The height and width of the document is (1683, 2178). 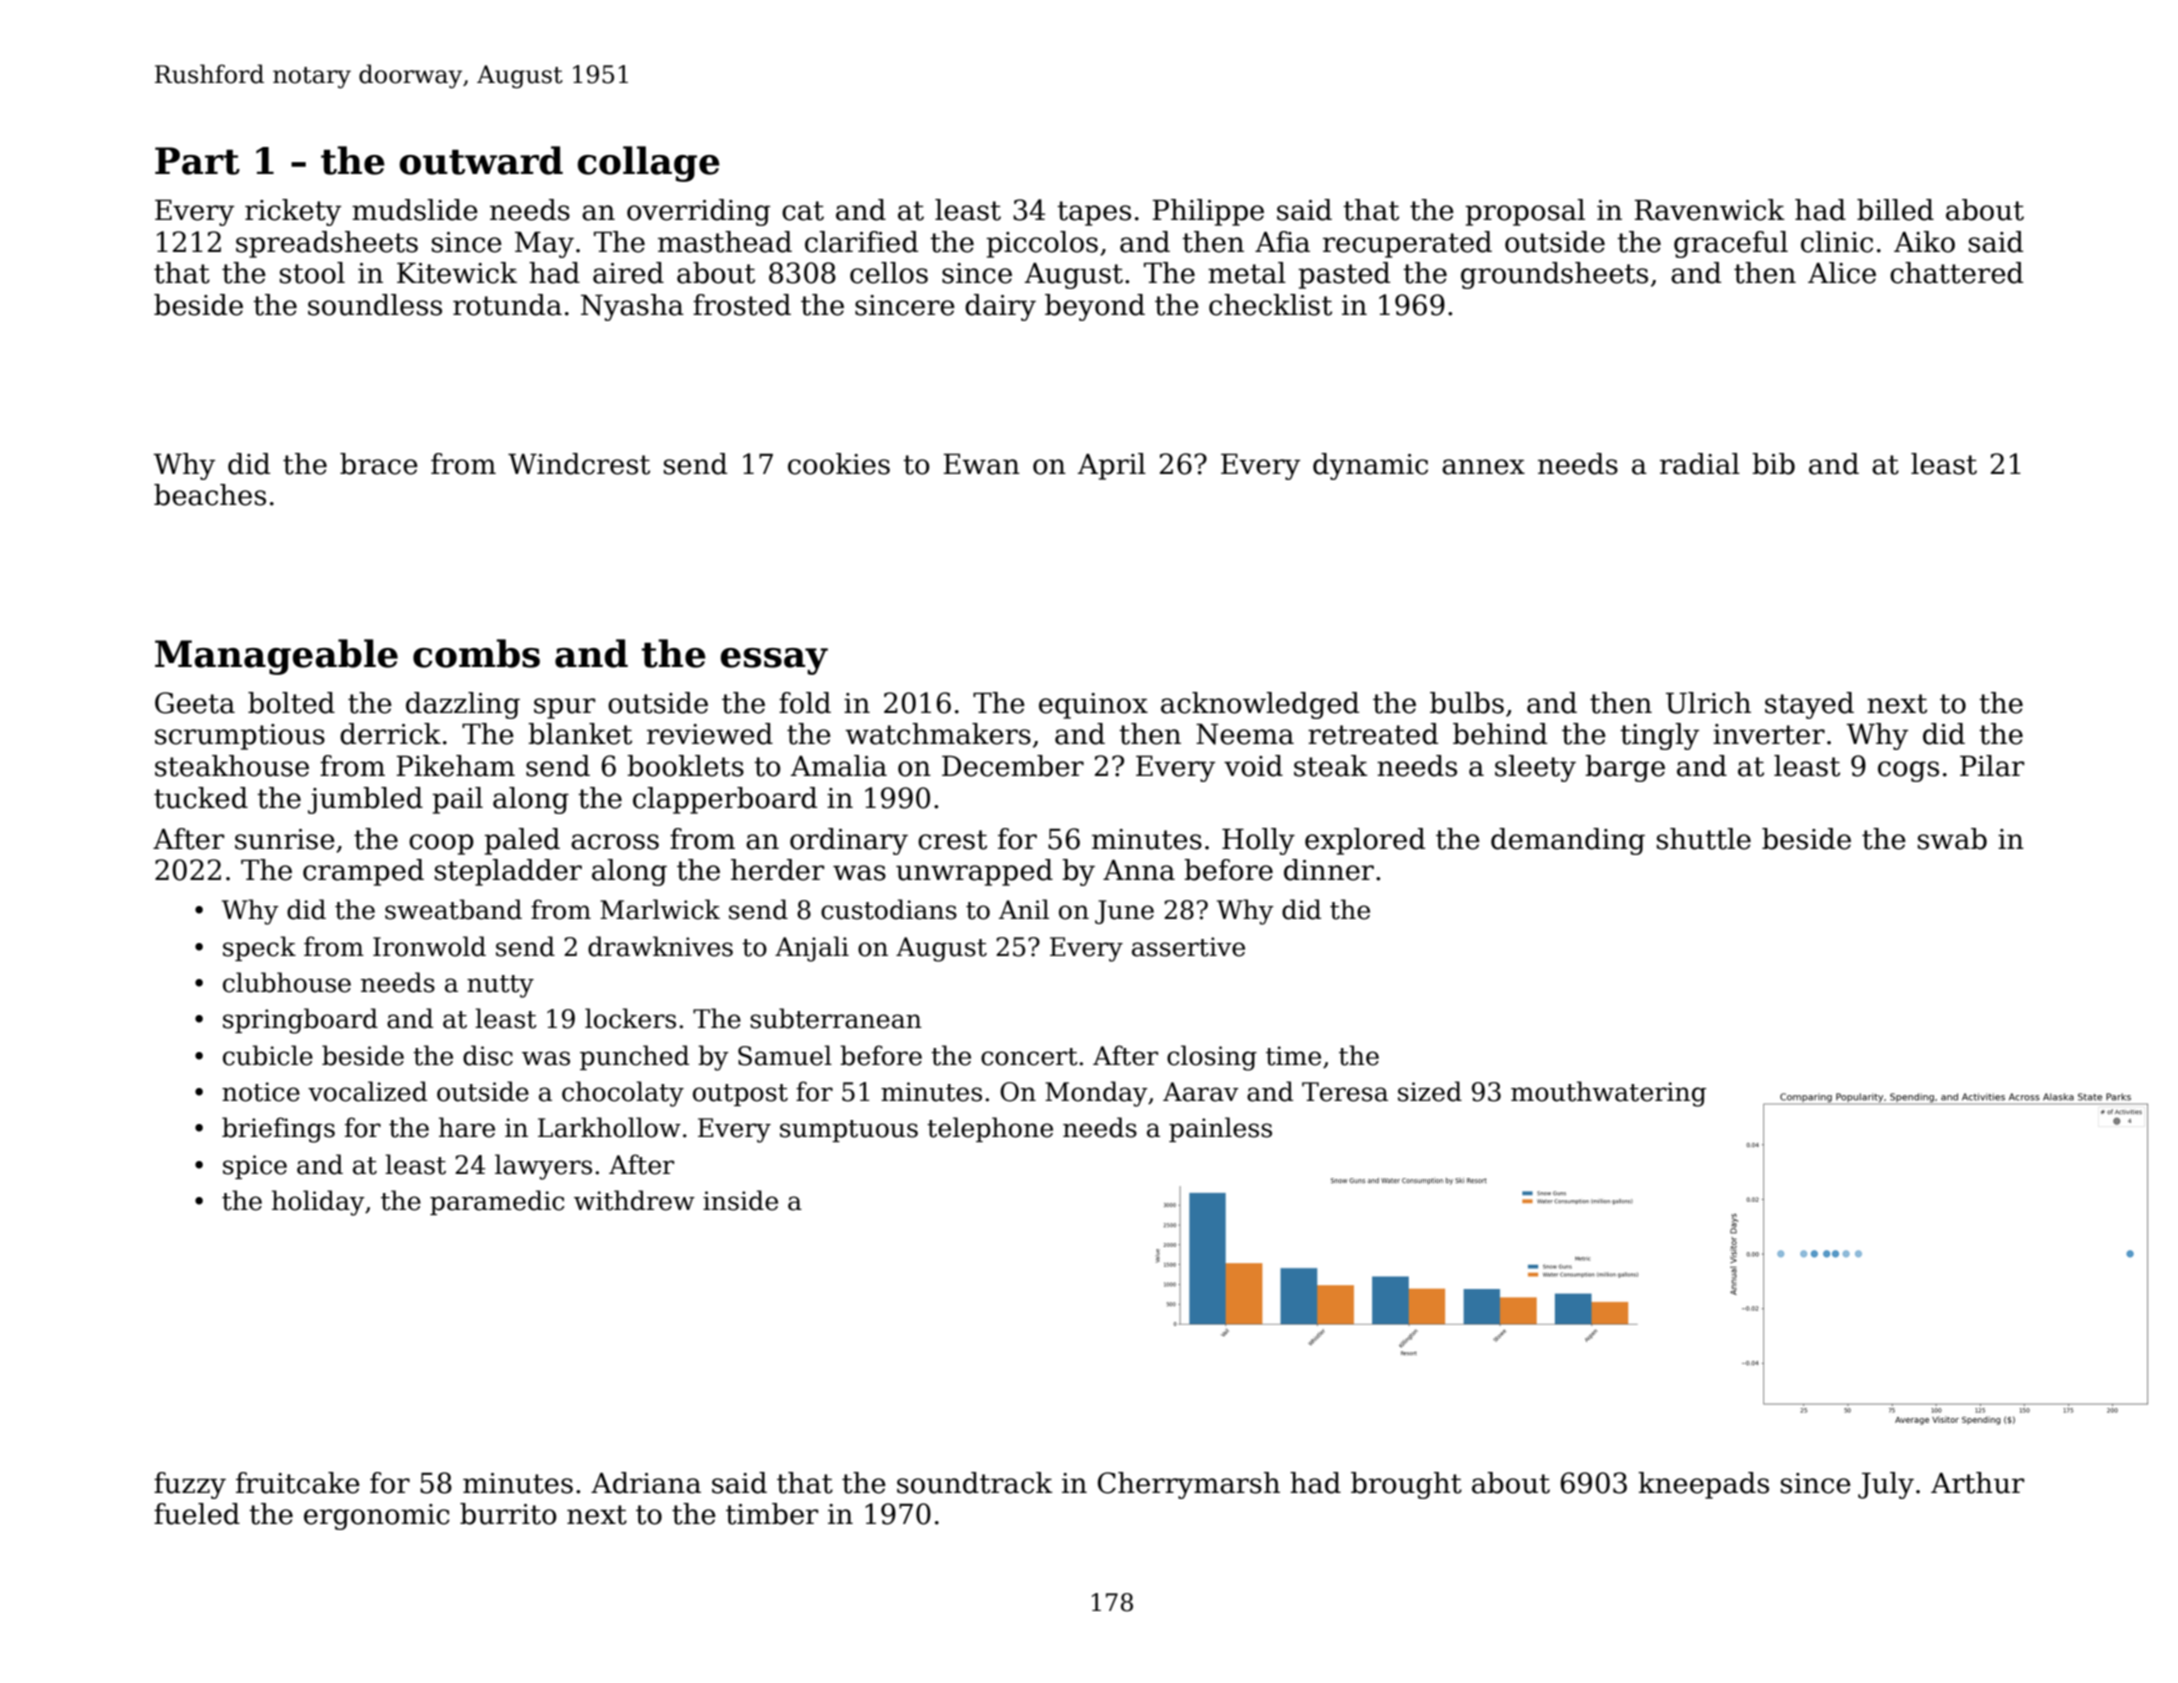 What do you see at coordinates (276, 657) in the document?
I see `Manageable` at bounding box center [276, 657].
